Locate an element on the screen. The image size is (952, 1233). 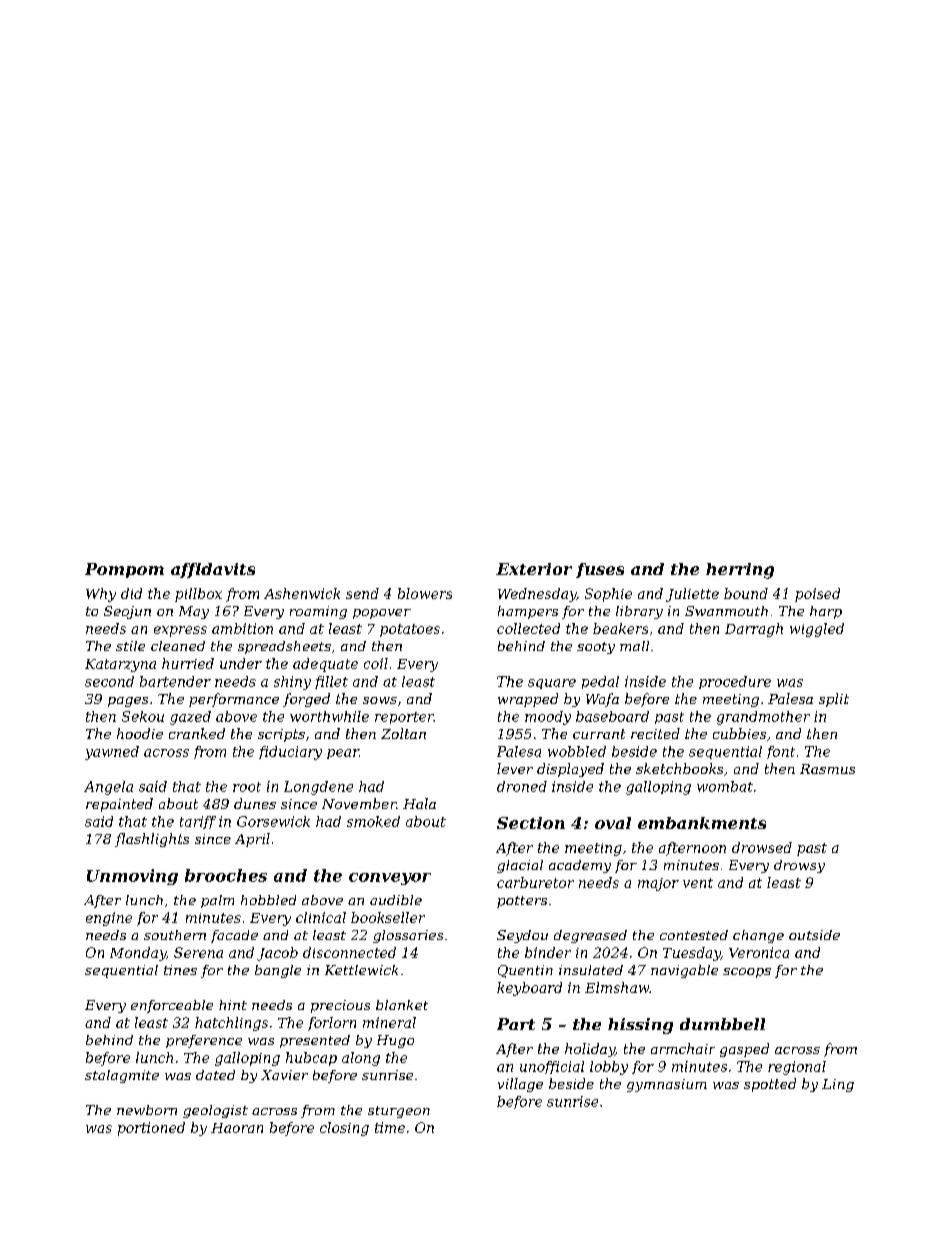
bangle is located at coordinates (278, 971).
